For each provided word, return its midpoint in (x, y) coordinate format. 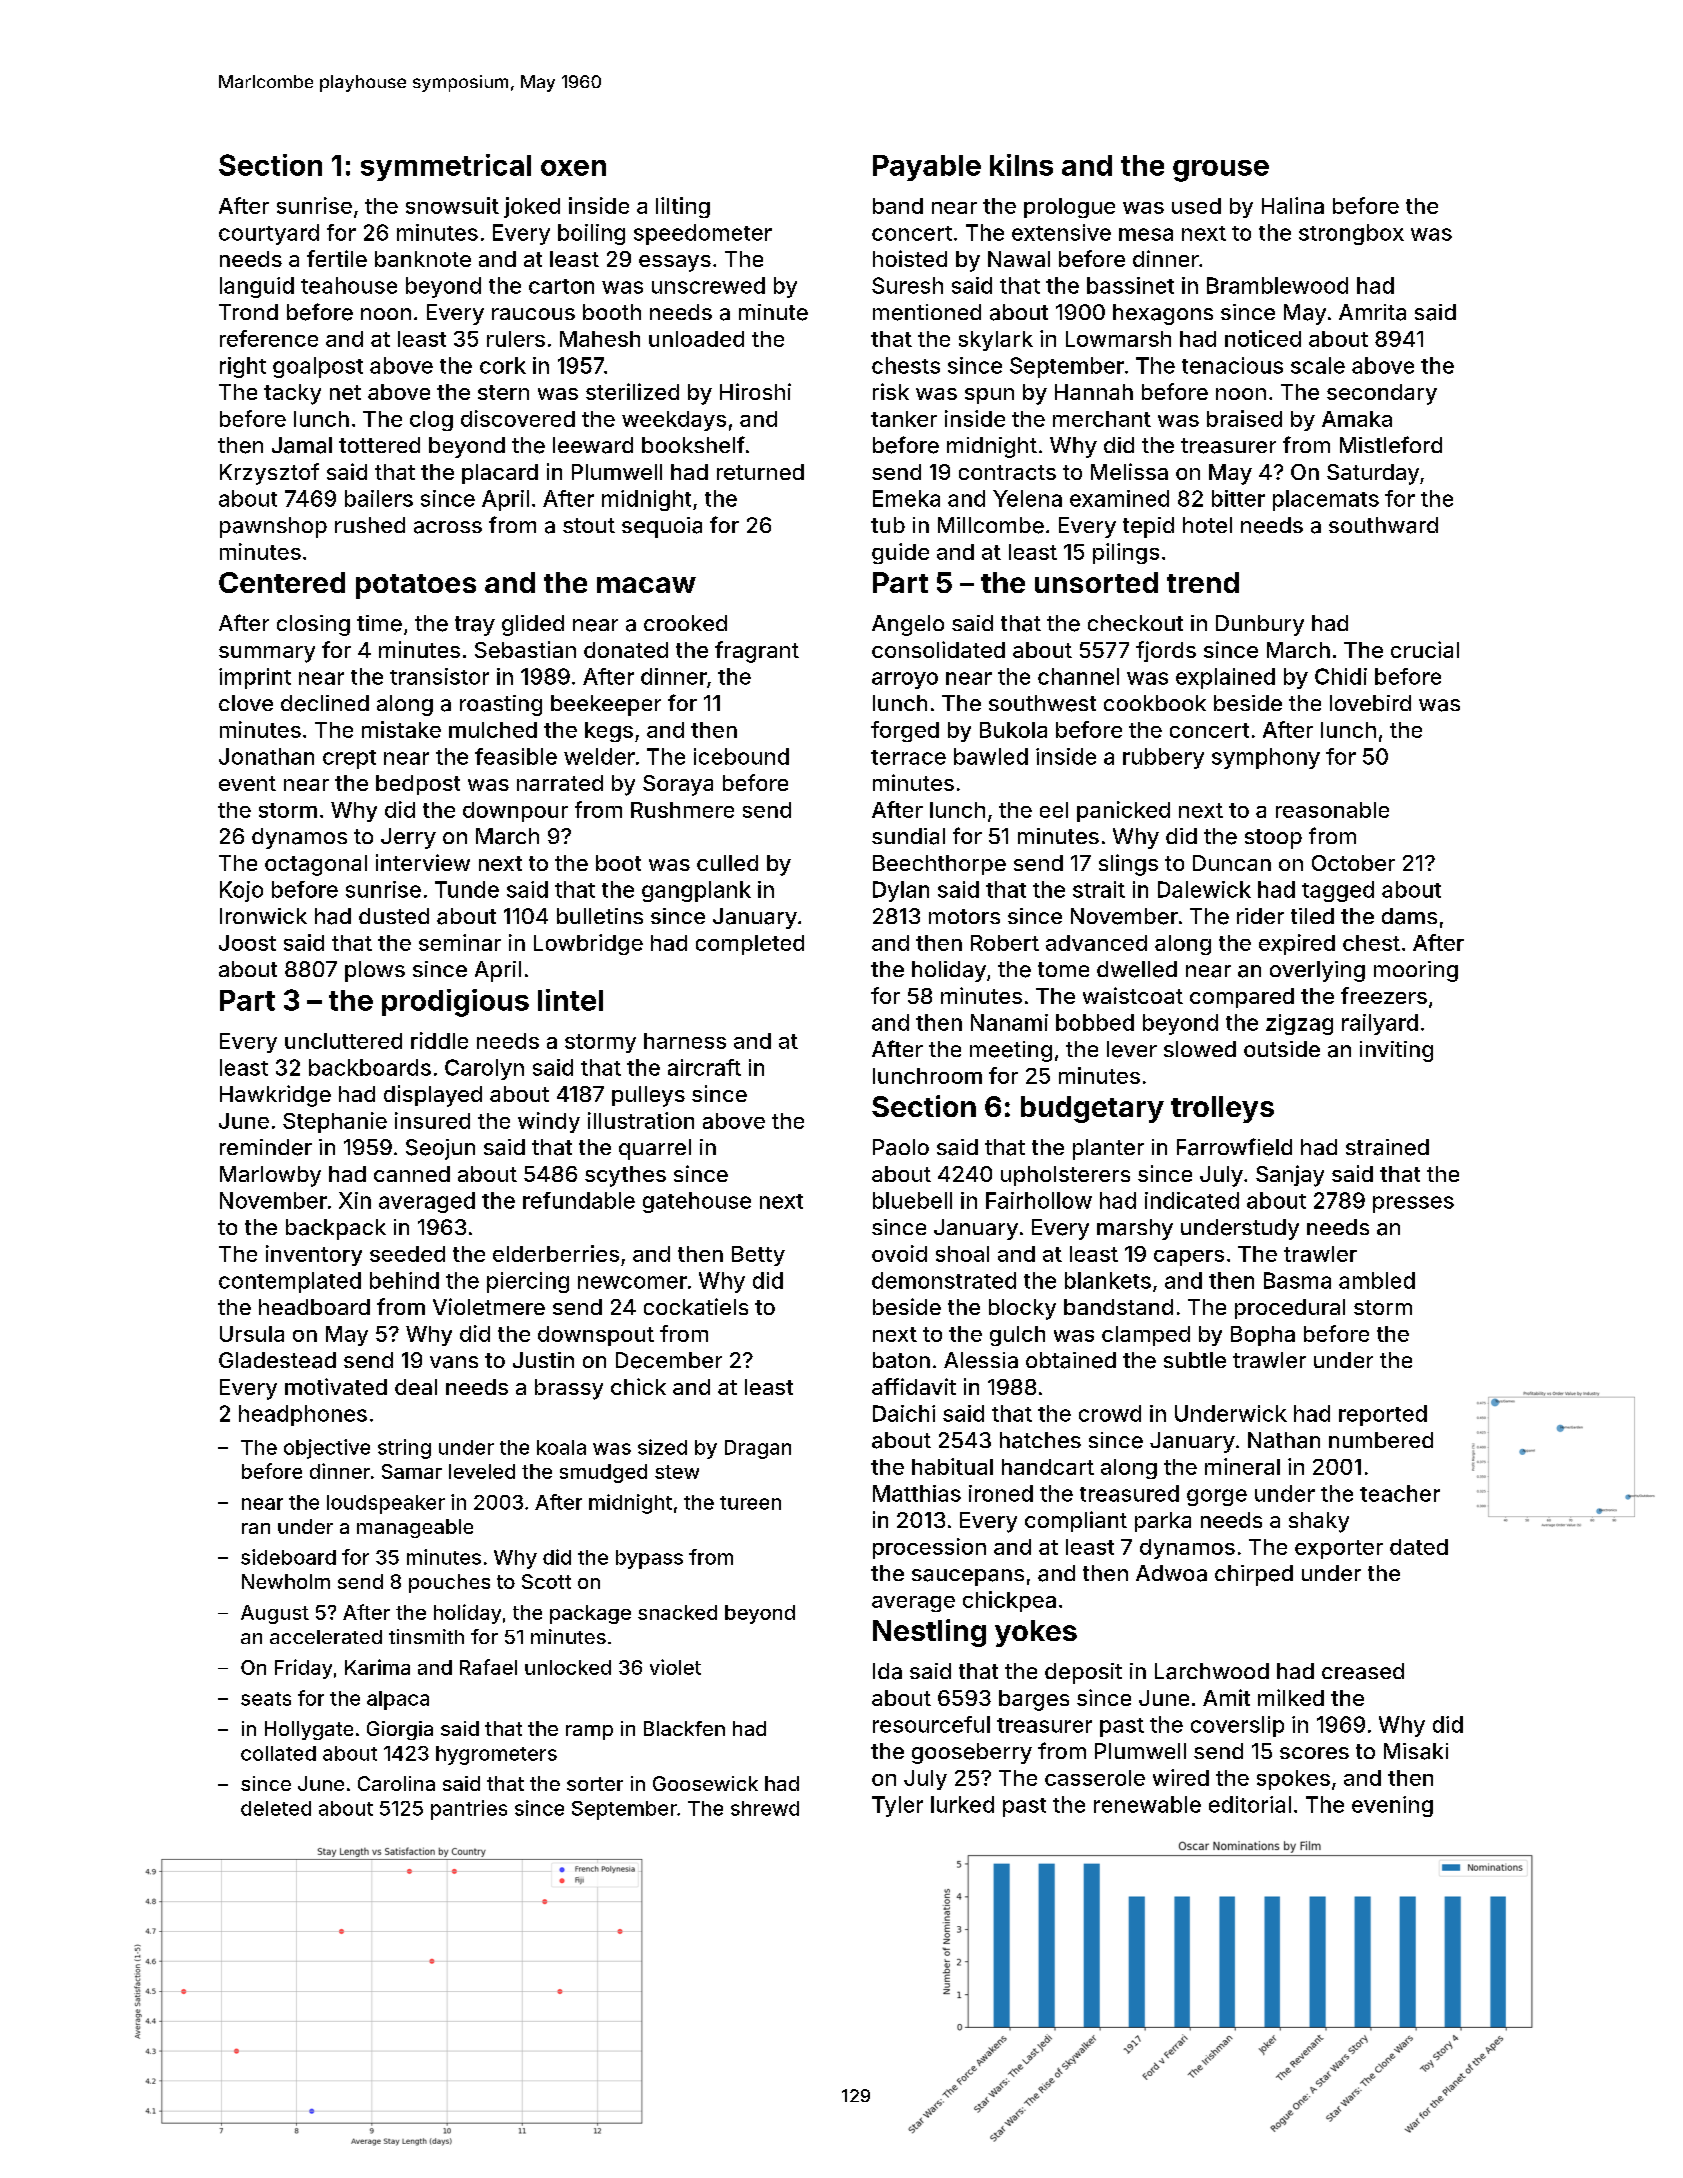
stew (677, 1472)
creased (1363, 1671)
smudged (603, 1473)
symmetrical (446, 167)
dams (1409, 916)
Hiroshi (755, 391)
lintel (570, 1000)
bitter (1238, 498)
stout (589, 525)
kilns (1021, 165)
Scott (546, 1581)
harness (685, 1041)
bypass (649, 1559)
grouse (1221, 171)
